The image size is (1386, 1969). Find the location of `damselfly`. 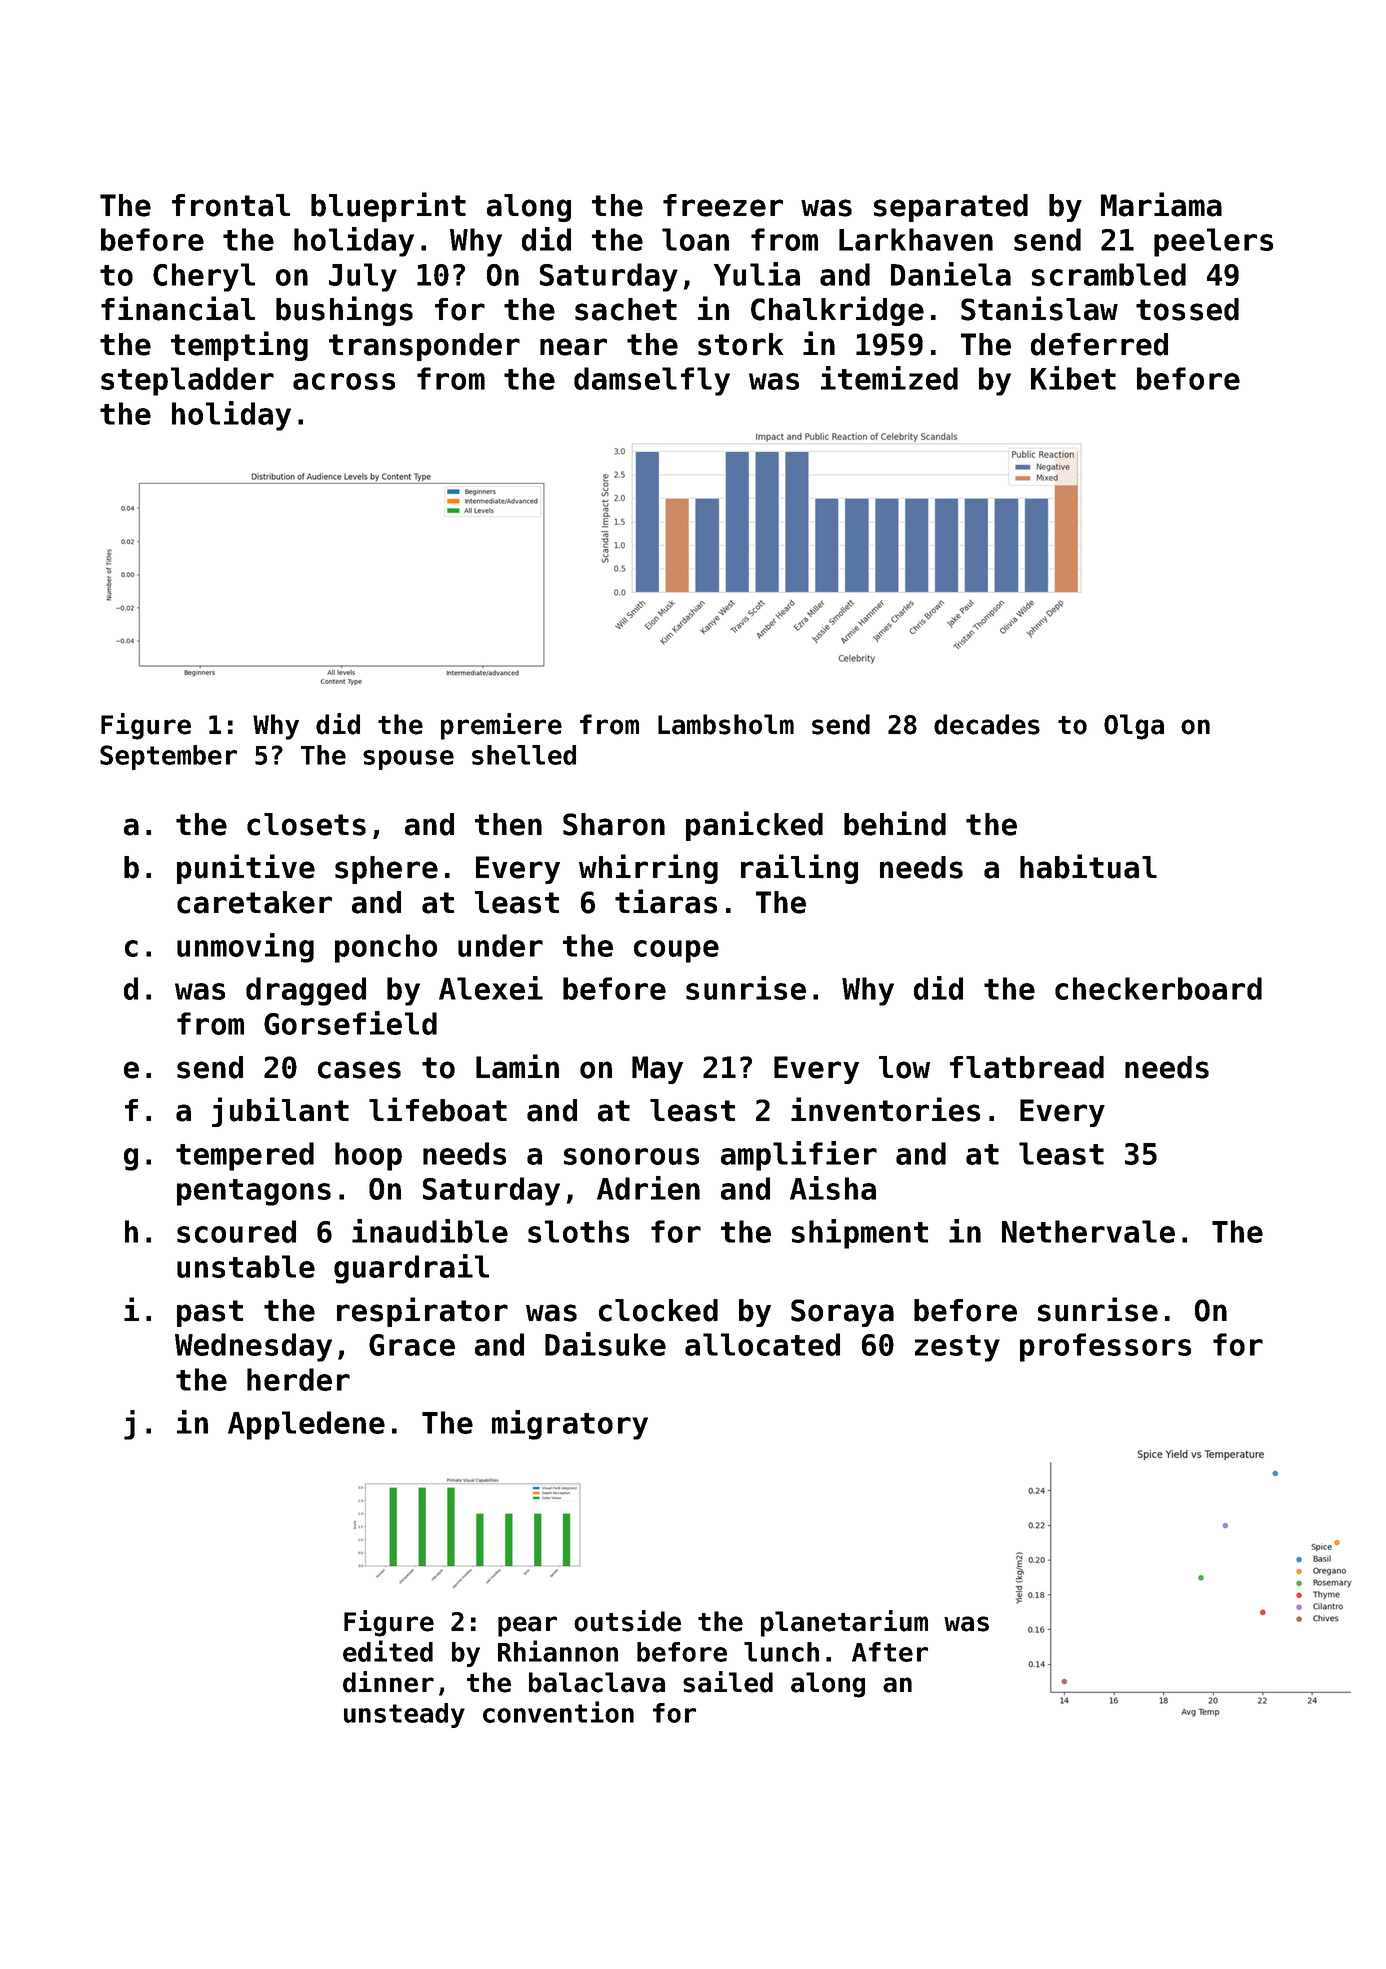

damselfly is located at coordinates (652, 381).
